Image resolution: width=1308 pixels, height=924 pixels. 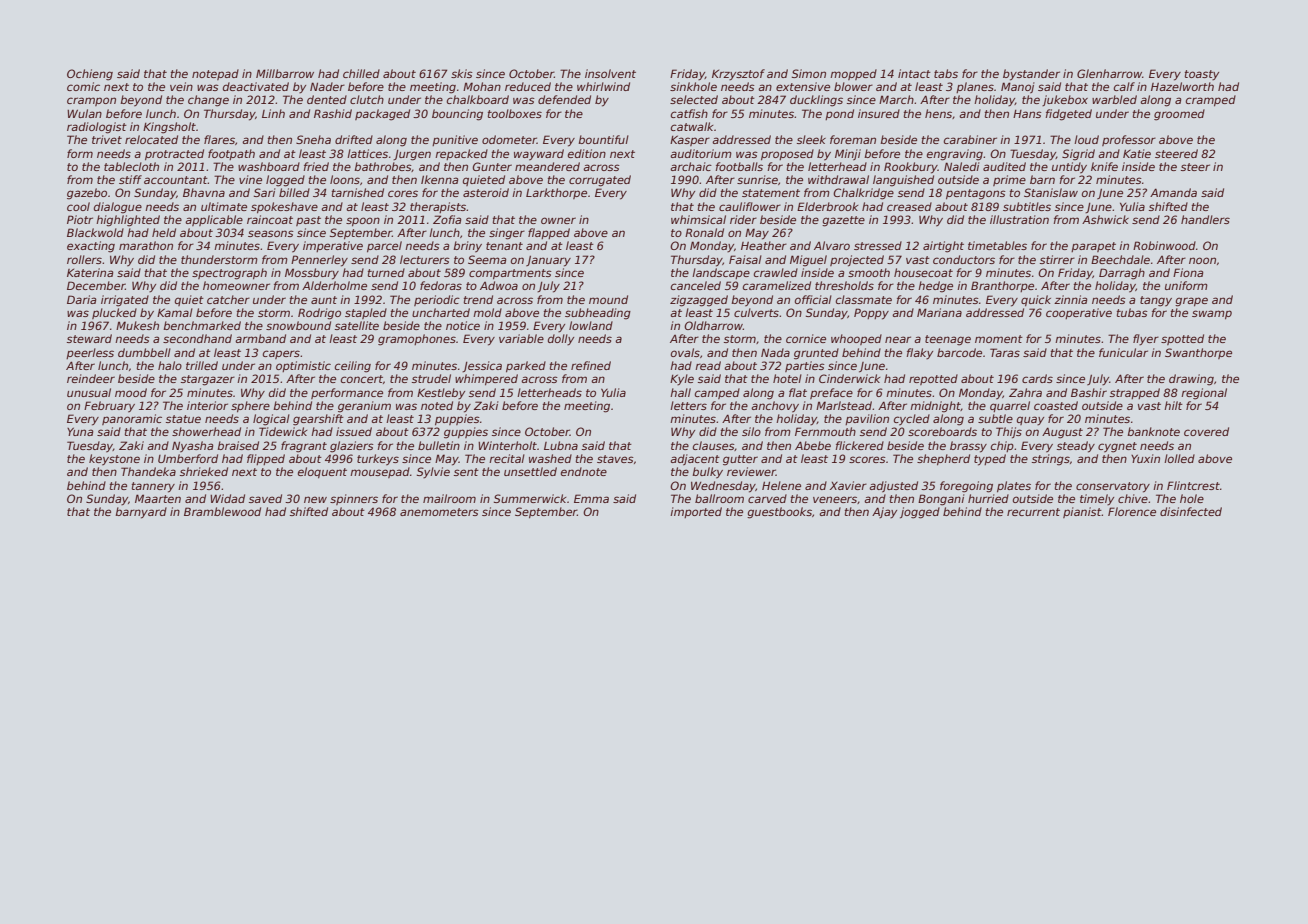 I want to click on hall, so click(x=680, y=392).
